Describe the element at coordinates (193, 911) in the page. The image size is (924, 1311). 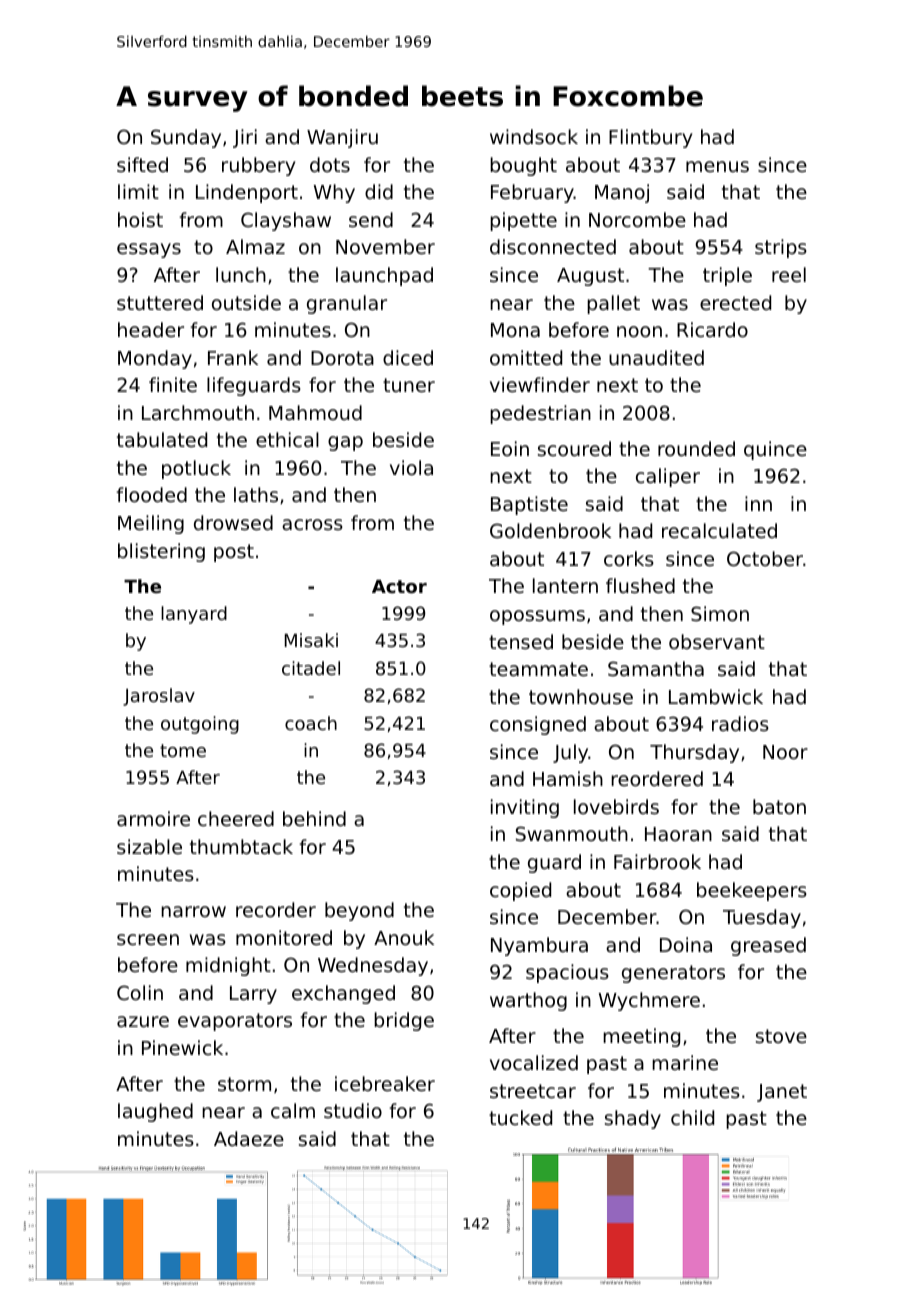
I see `narrow` at that location.
